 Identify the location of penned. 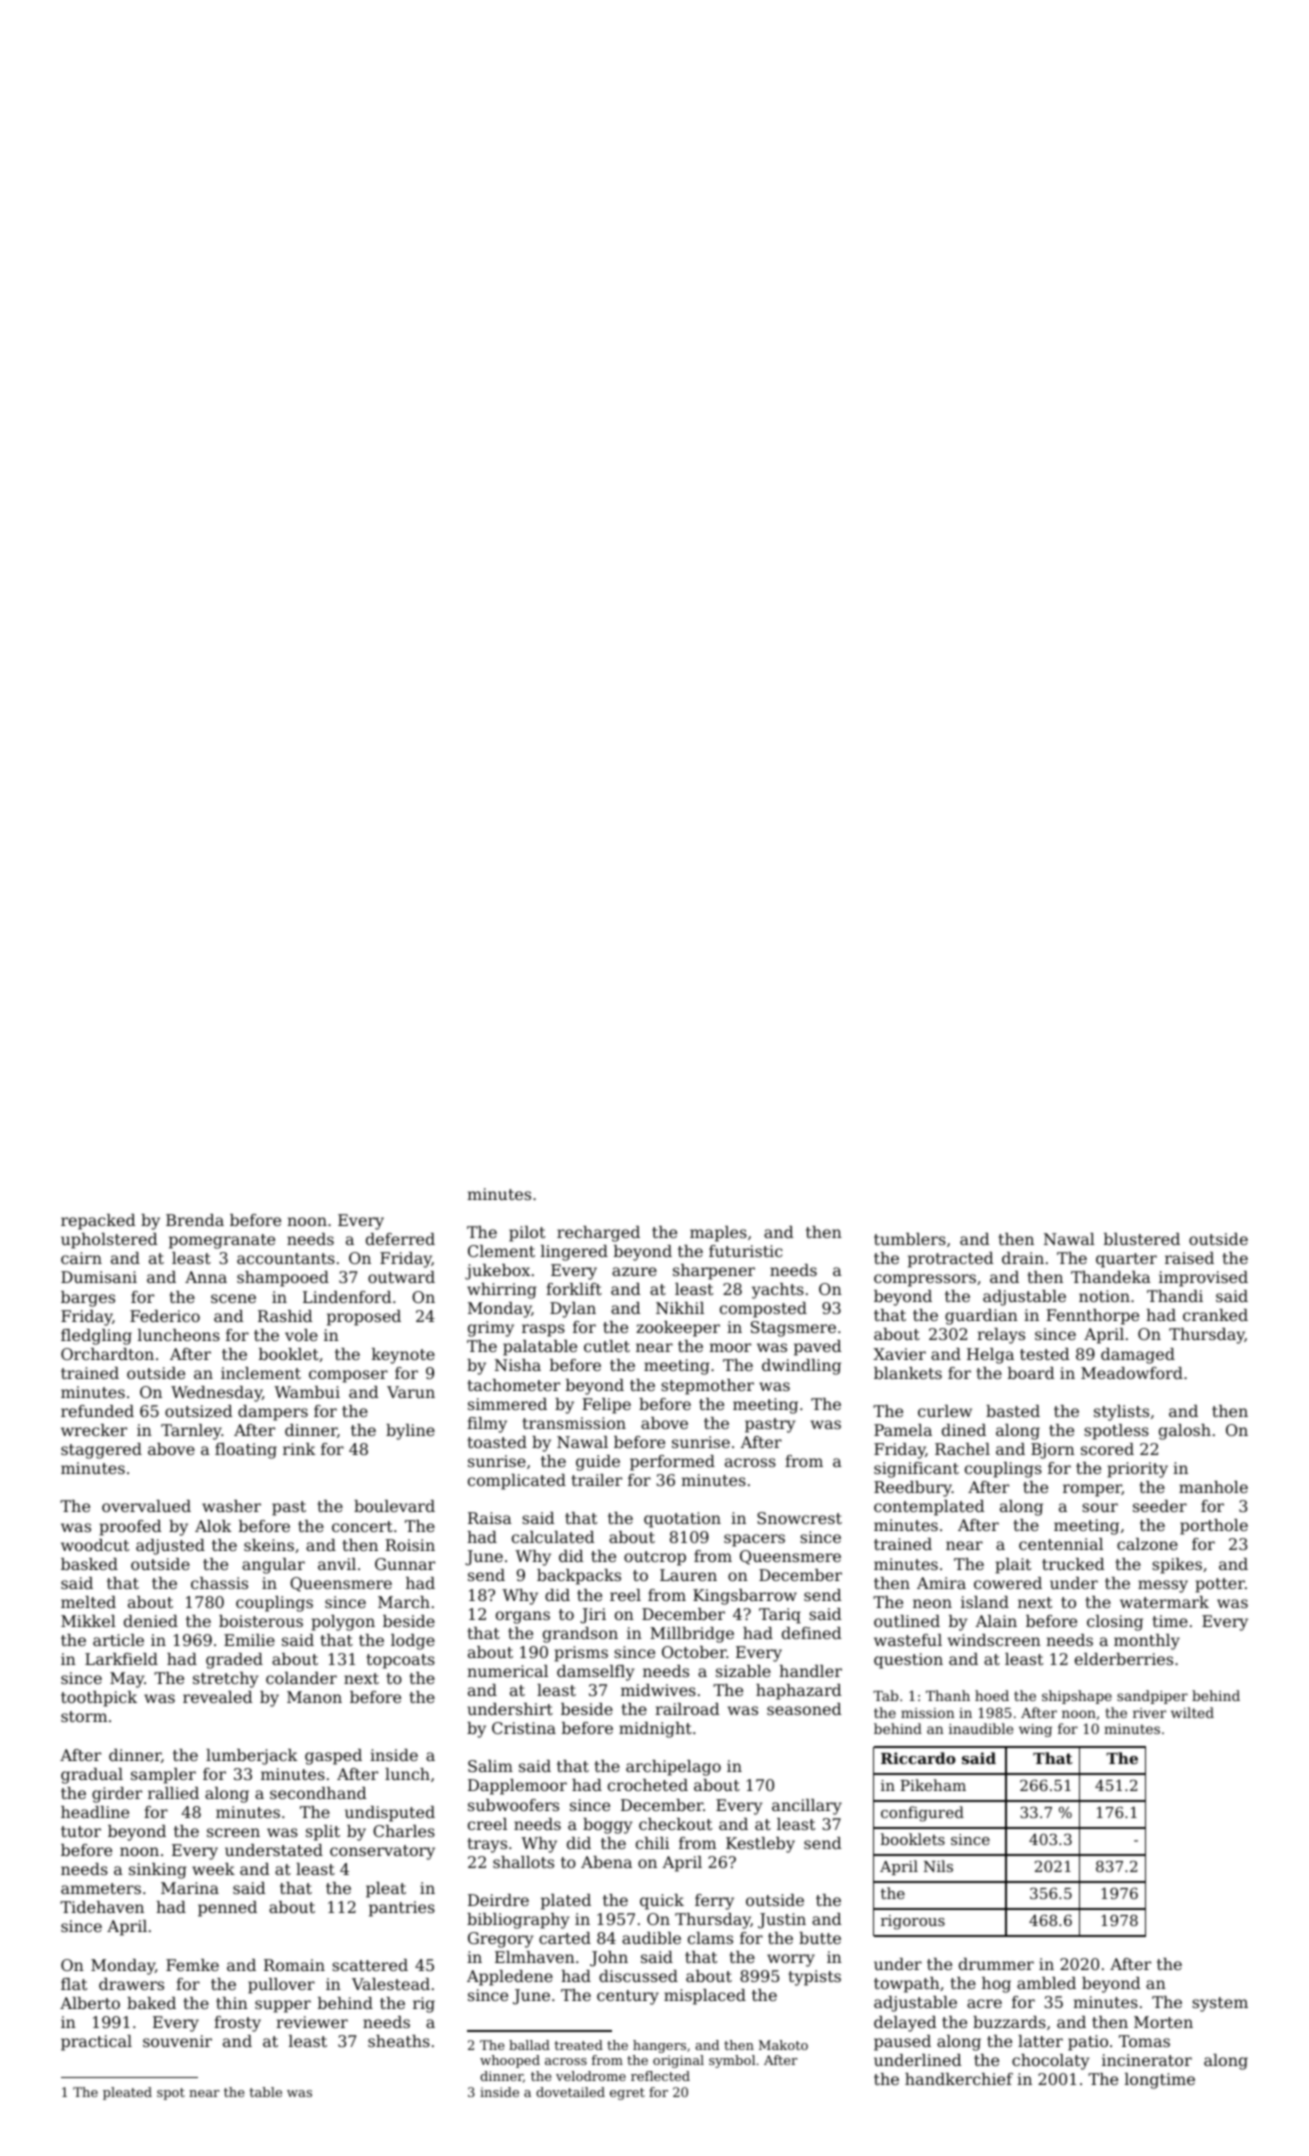
(227, 1909).
